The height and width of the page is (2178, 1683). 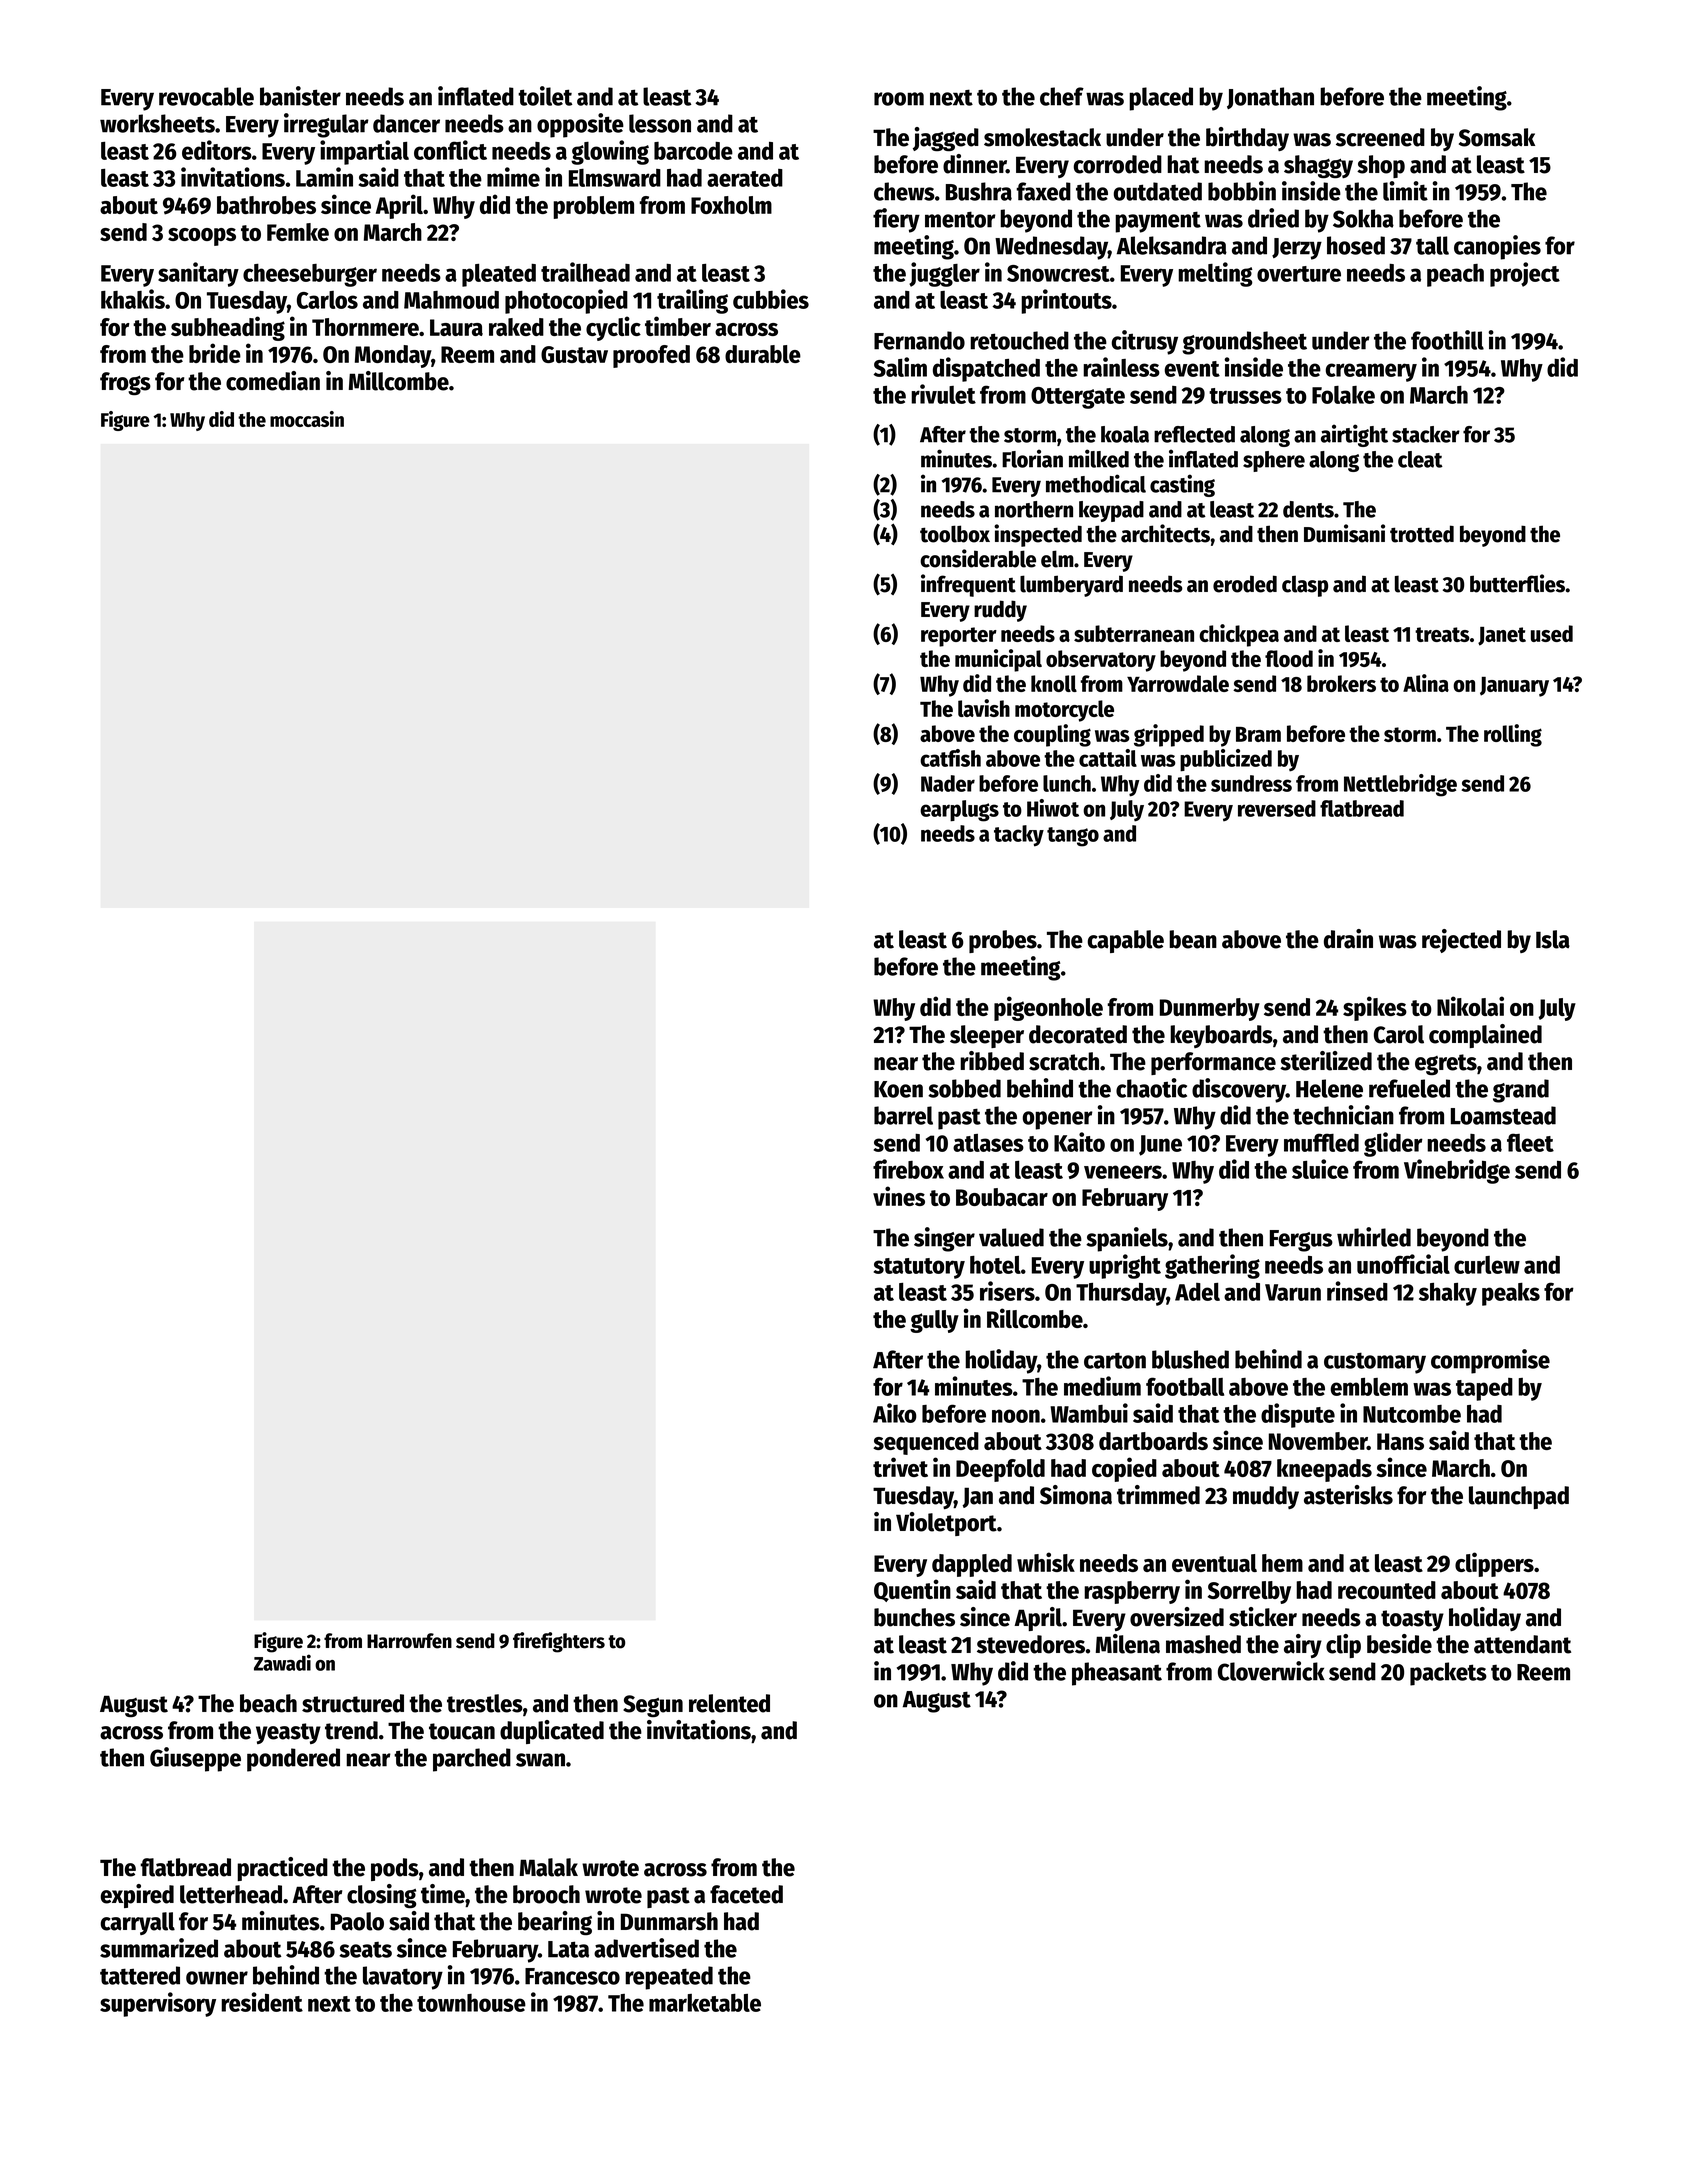 What do you see at coordinates (217, 150) in the page?
I see `editors` at bounding box center [217, 150].
